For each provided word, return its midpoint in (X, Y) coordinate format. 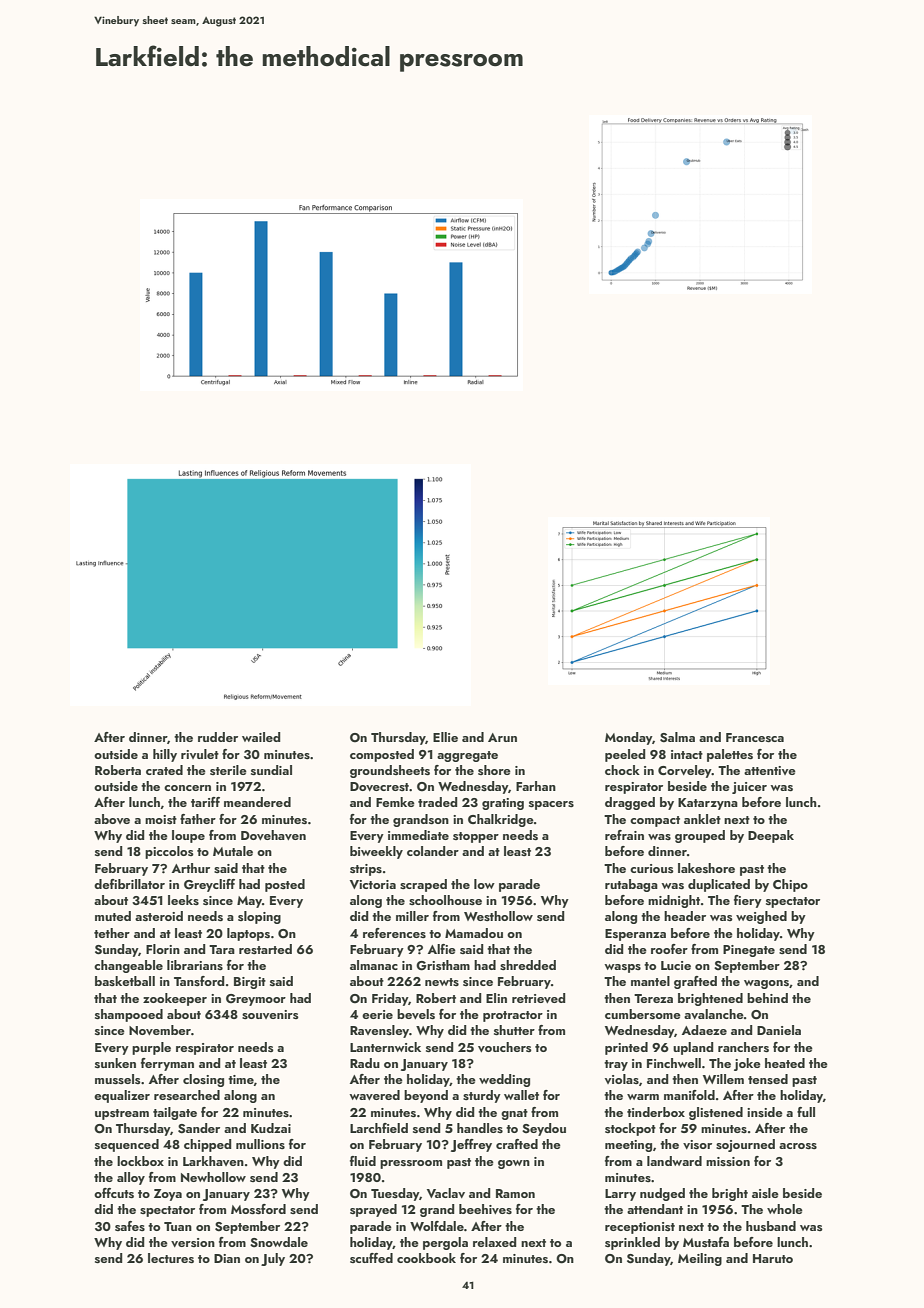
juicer (749, 788)
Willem (723, 1079)
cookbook (426, 1258)
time (241, 1079)
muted (113, 916)
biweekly (376, 852)
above (112, 819)
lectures (171, 1258)
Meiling (700, 1259)
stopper (476, 837)
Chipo (790, 885)
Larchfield (379, 1128)
